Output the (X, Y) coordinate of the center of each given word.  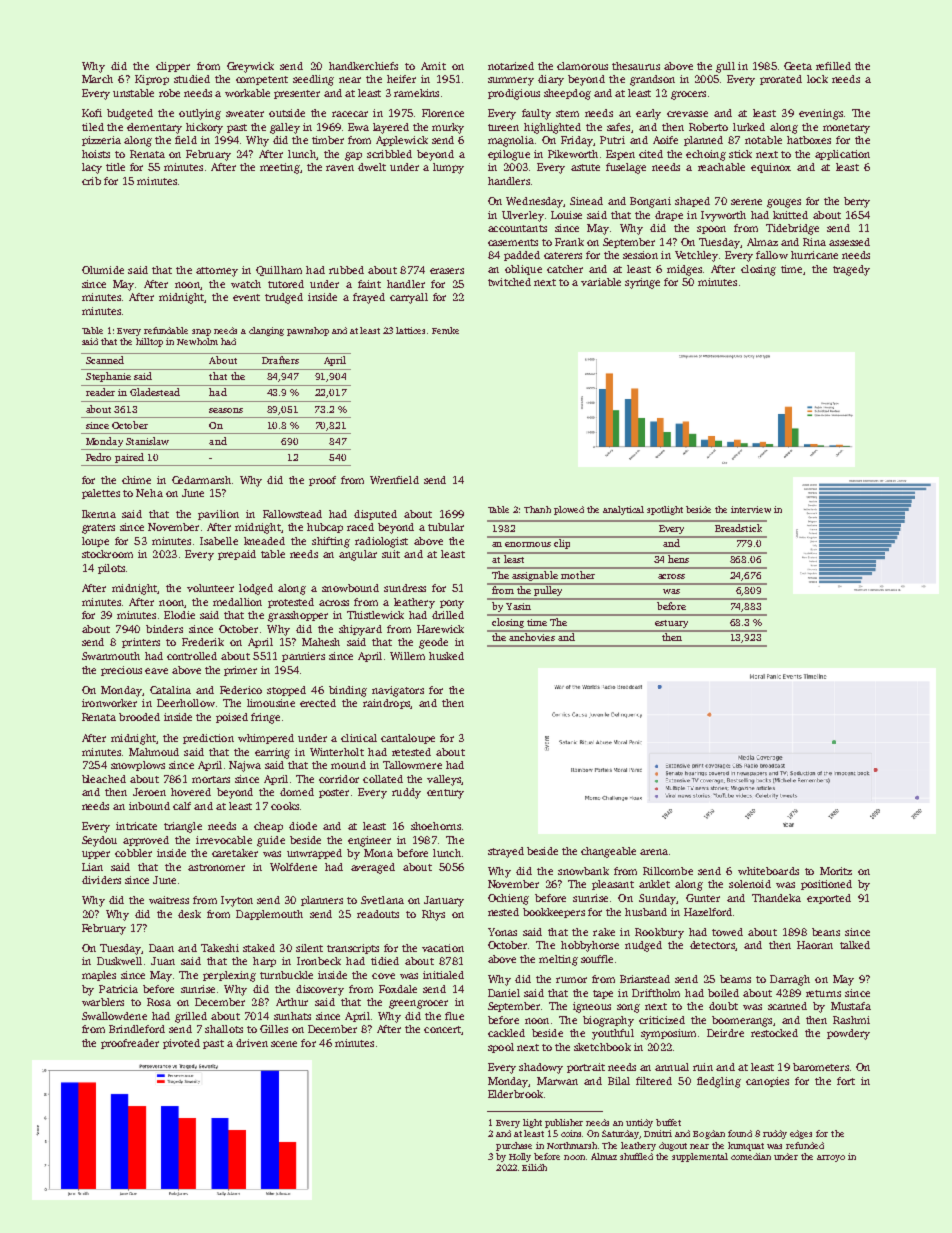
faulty (536, 114)
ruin (703, 1067)
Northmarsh (572, 1145)
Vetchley (696, 256)
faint (369, 284)
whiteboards (768, 871)
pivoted (181, 1044)
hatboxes (809, 140)
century (445, 794)
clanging (266, 331)
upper (96, 855)
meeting (280, 168)
